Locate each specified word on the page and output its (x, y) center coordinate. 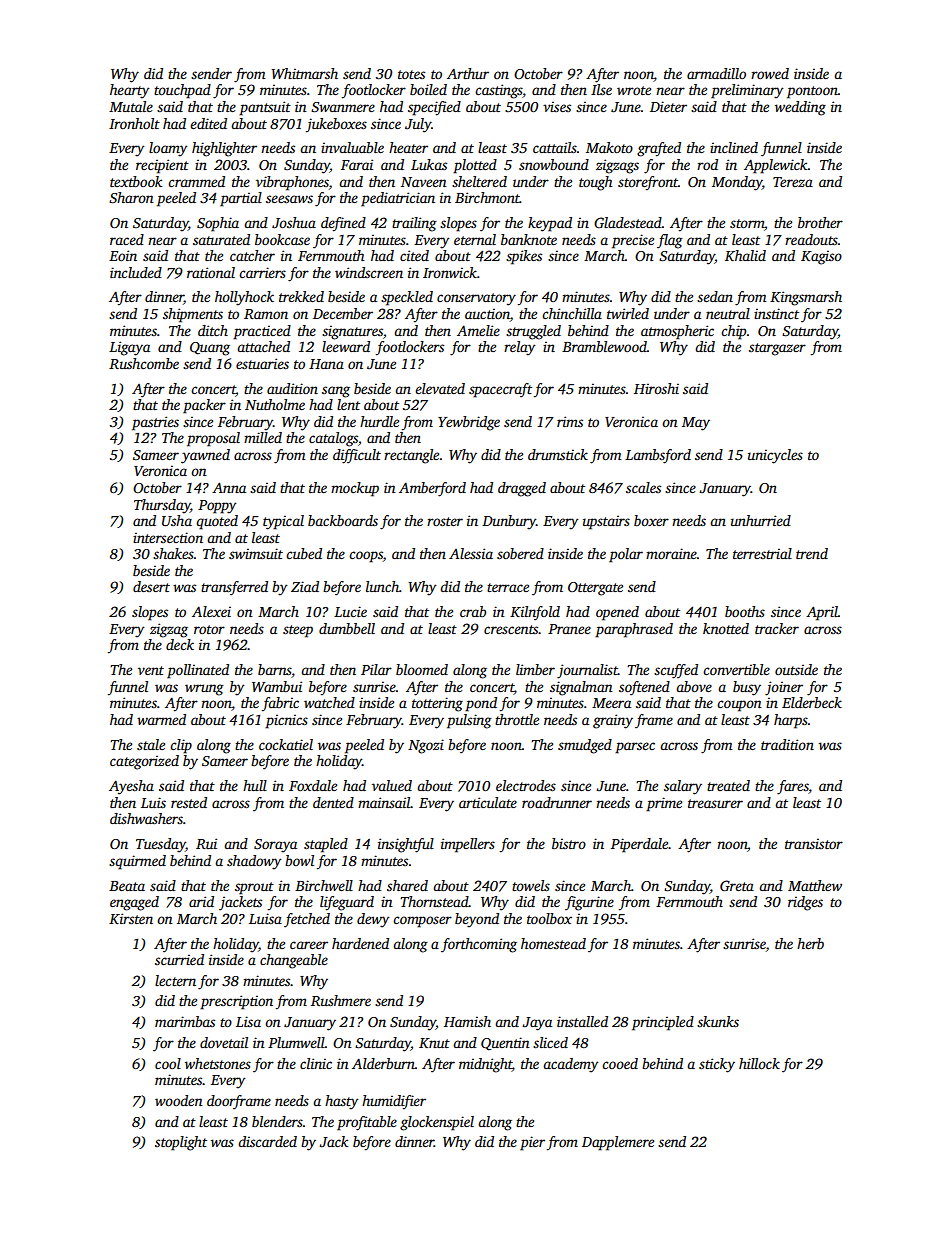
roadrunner (557, 802)
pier (532, 1143)
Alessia (471, 553)
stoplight (181, 1143)
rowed (770, 73)
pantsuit (265, 108)
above (694, 686)
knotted (726, 628)
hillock (759, 1063)
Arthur (468, 73)
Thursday (162, 506)
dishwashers (146, 818)
